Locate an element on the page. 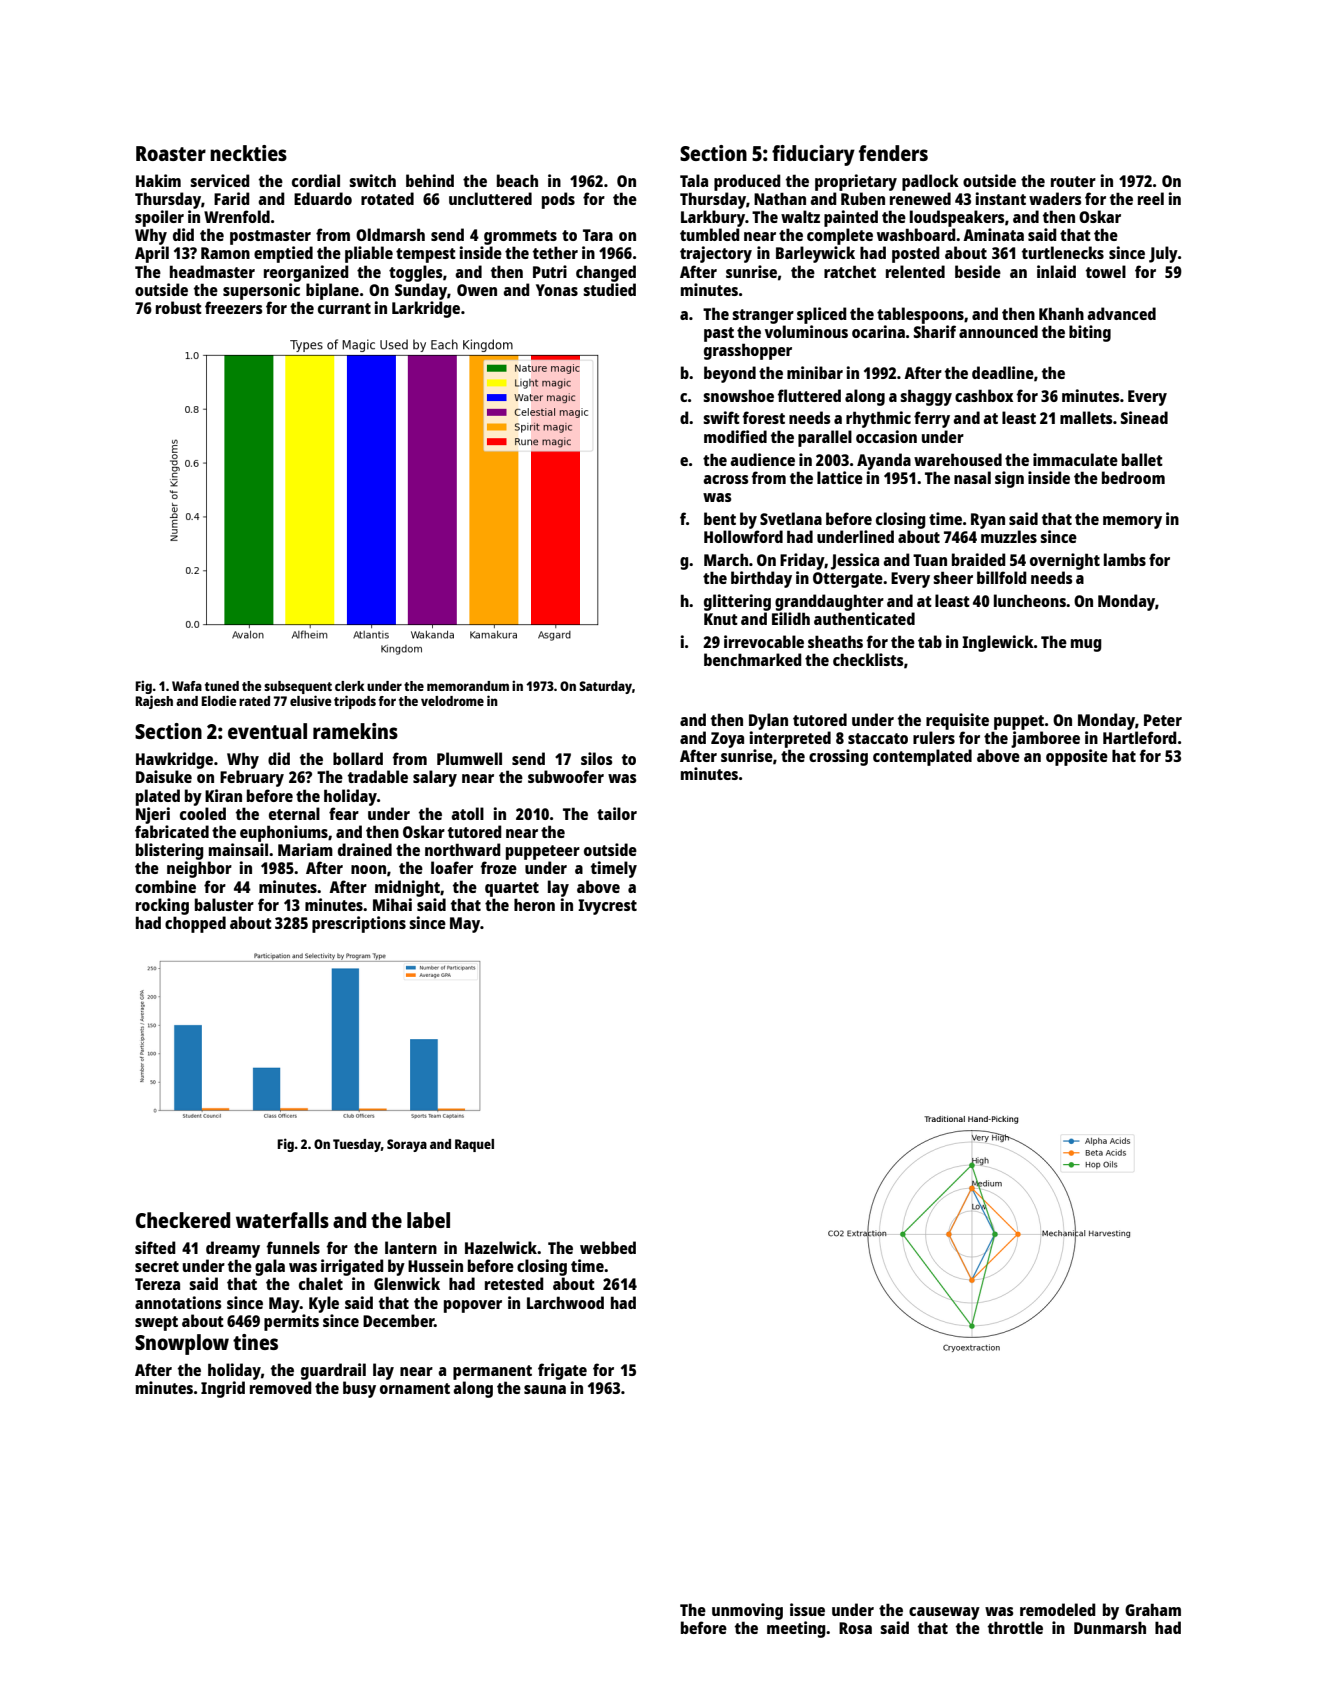  fiduciary is located at coordinates (813, 155).
